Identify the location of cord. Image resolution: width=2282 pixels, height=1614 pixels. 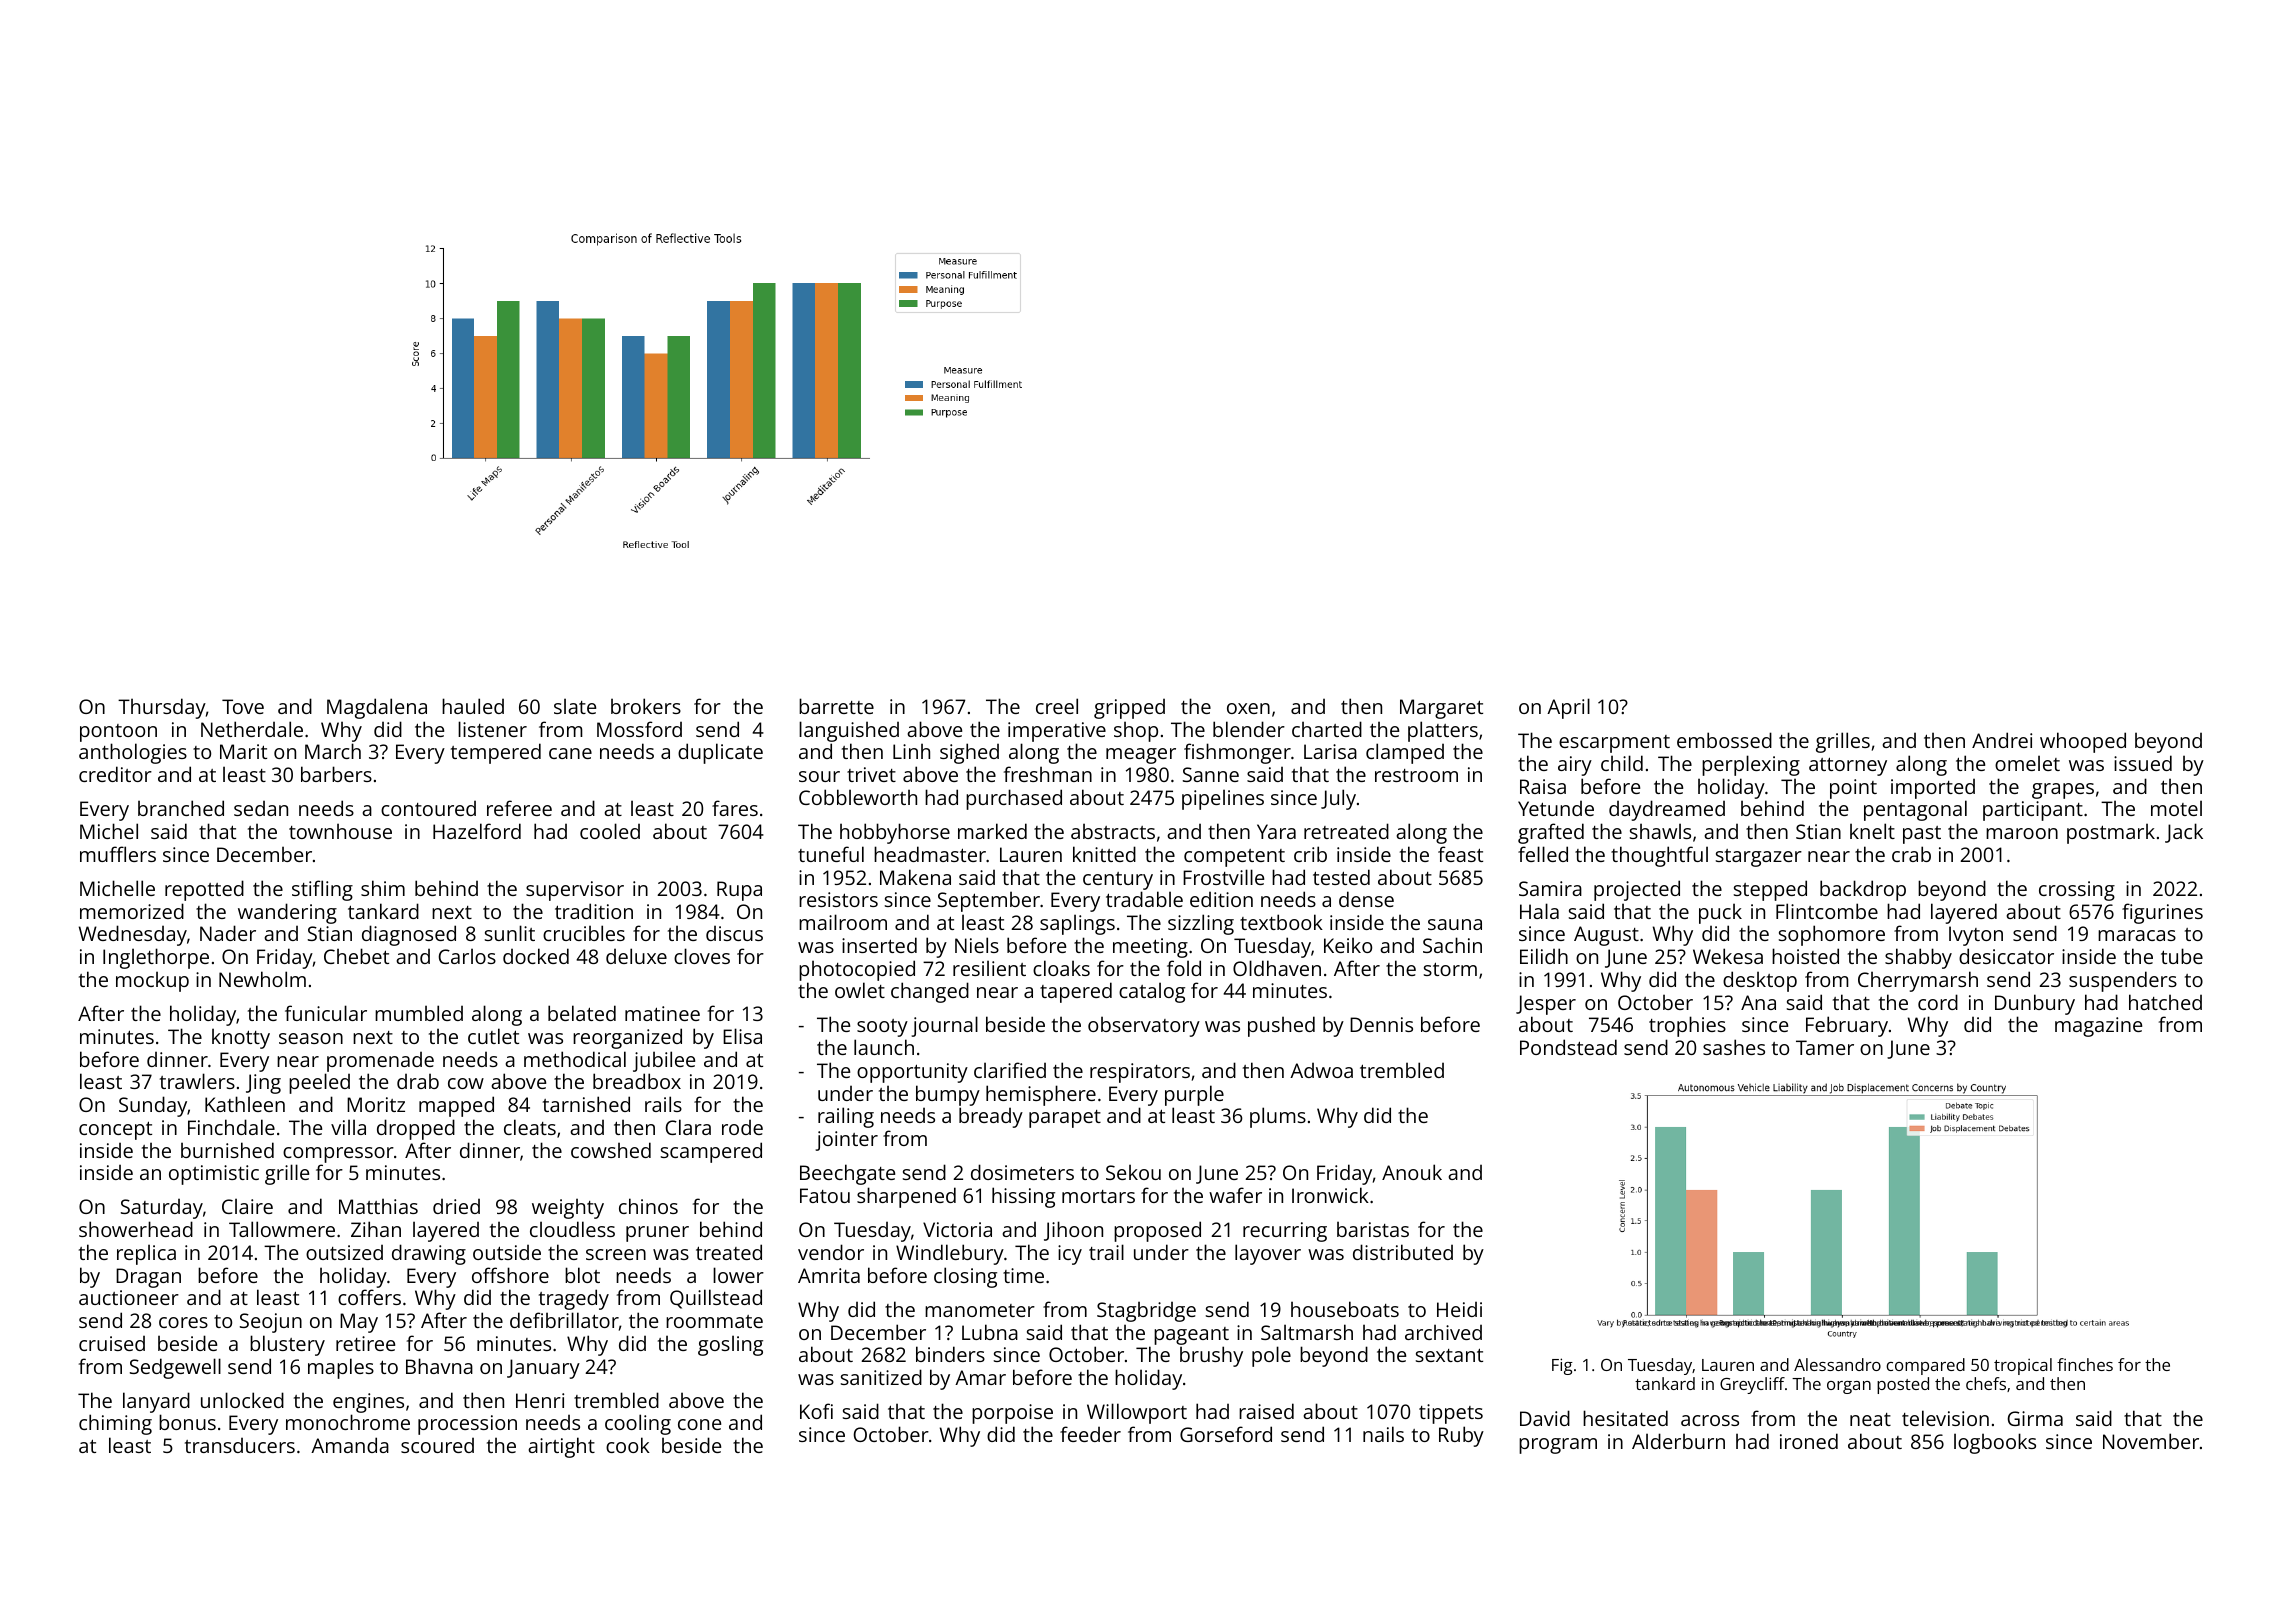
(1938, 1002).
